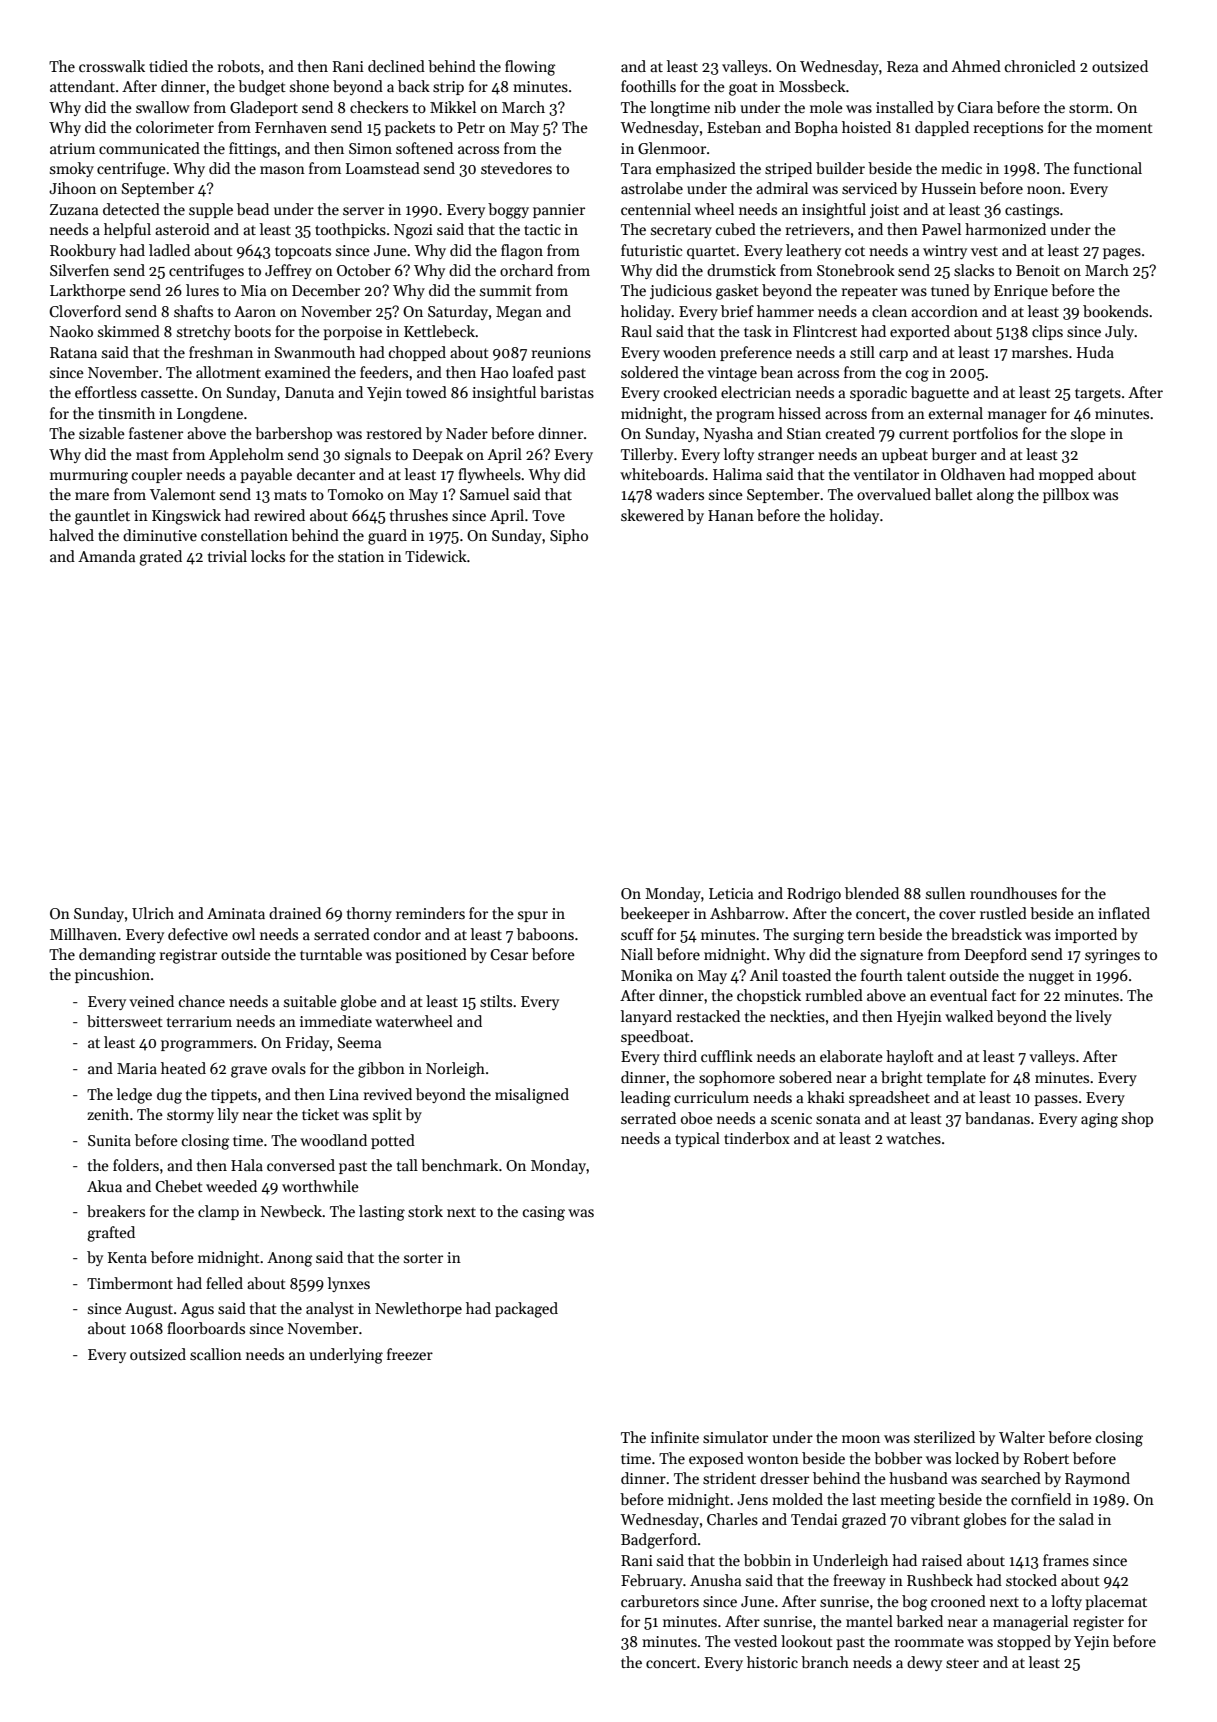 Image resolution: width=1217 pixels, height=1722 pixels. What do you see at coordinates (71, 535) in the screenshot?
I see `halved` at bounding box center [71, 535].
